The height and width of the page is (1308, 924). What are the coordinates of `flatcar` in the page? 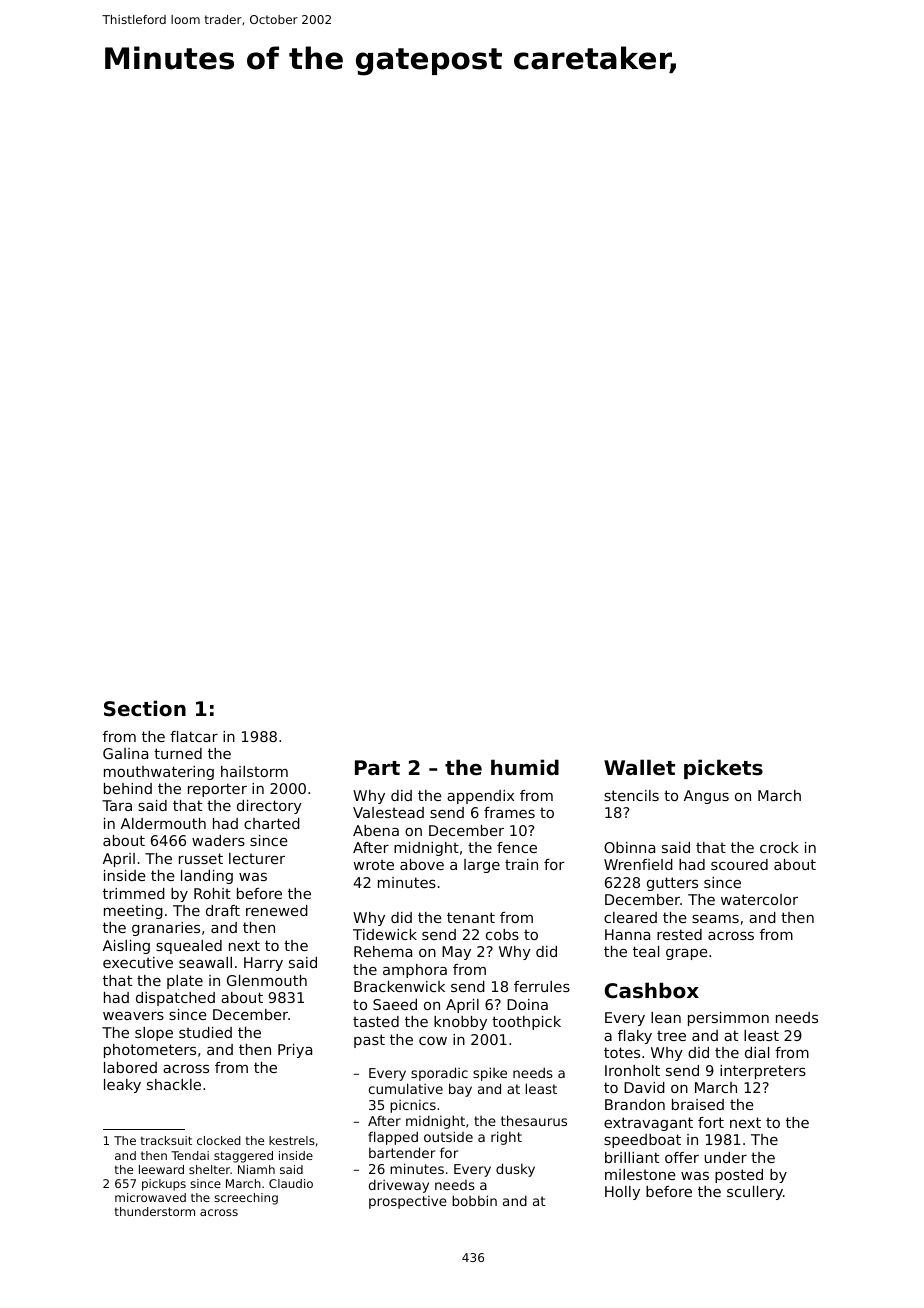 It's located at (194, 736).
